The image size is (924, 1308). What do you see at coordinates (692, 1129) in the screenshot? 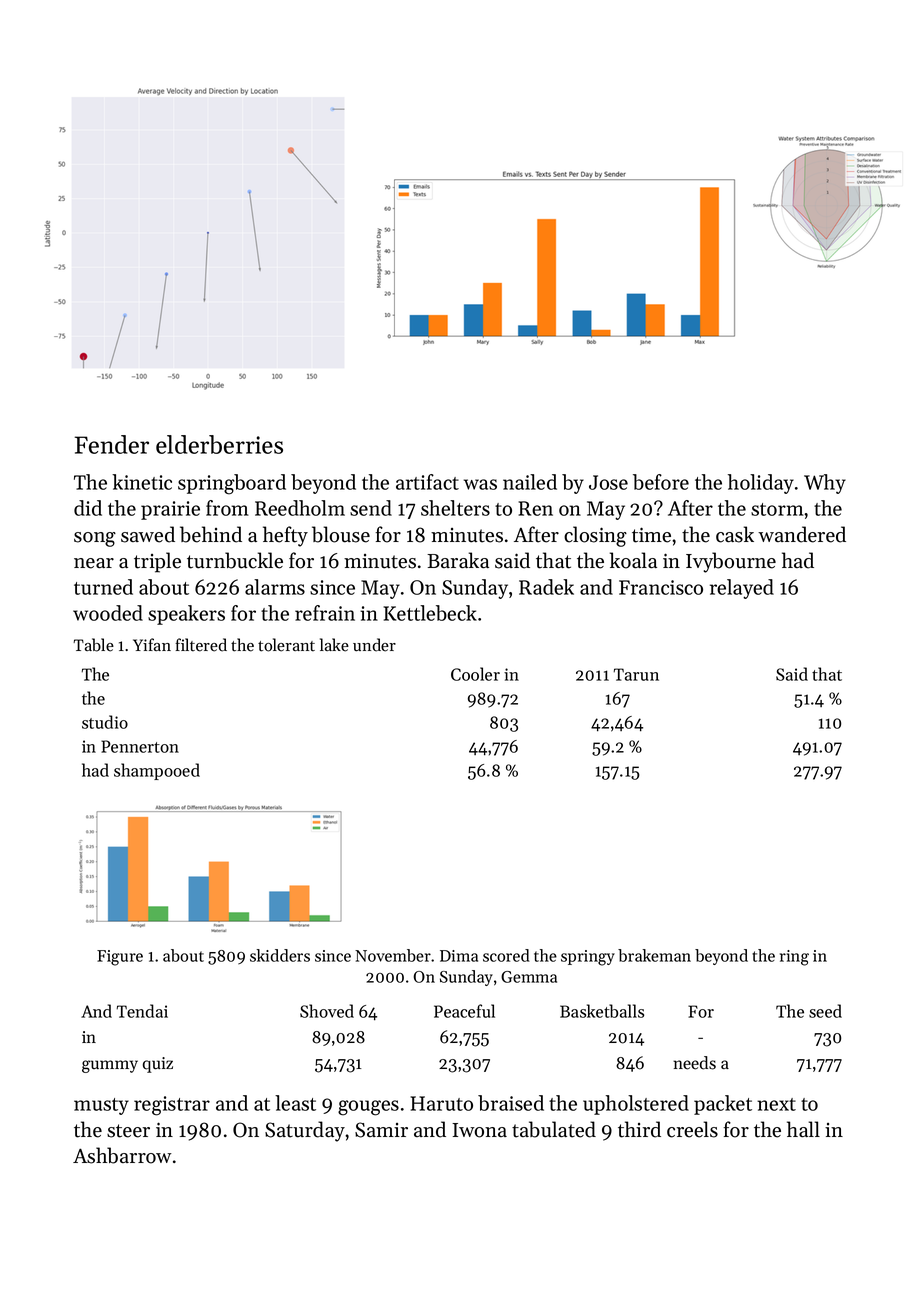
I see `creels` at bounding box center [692, 1129].
